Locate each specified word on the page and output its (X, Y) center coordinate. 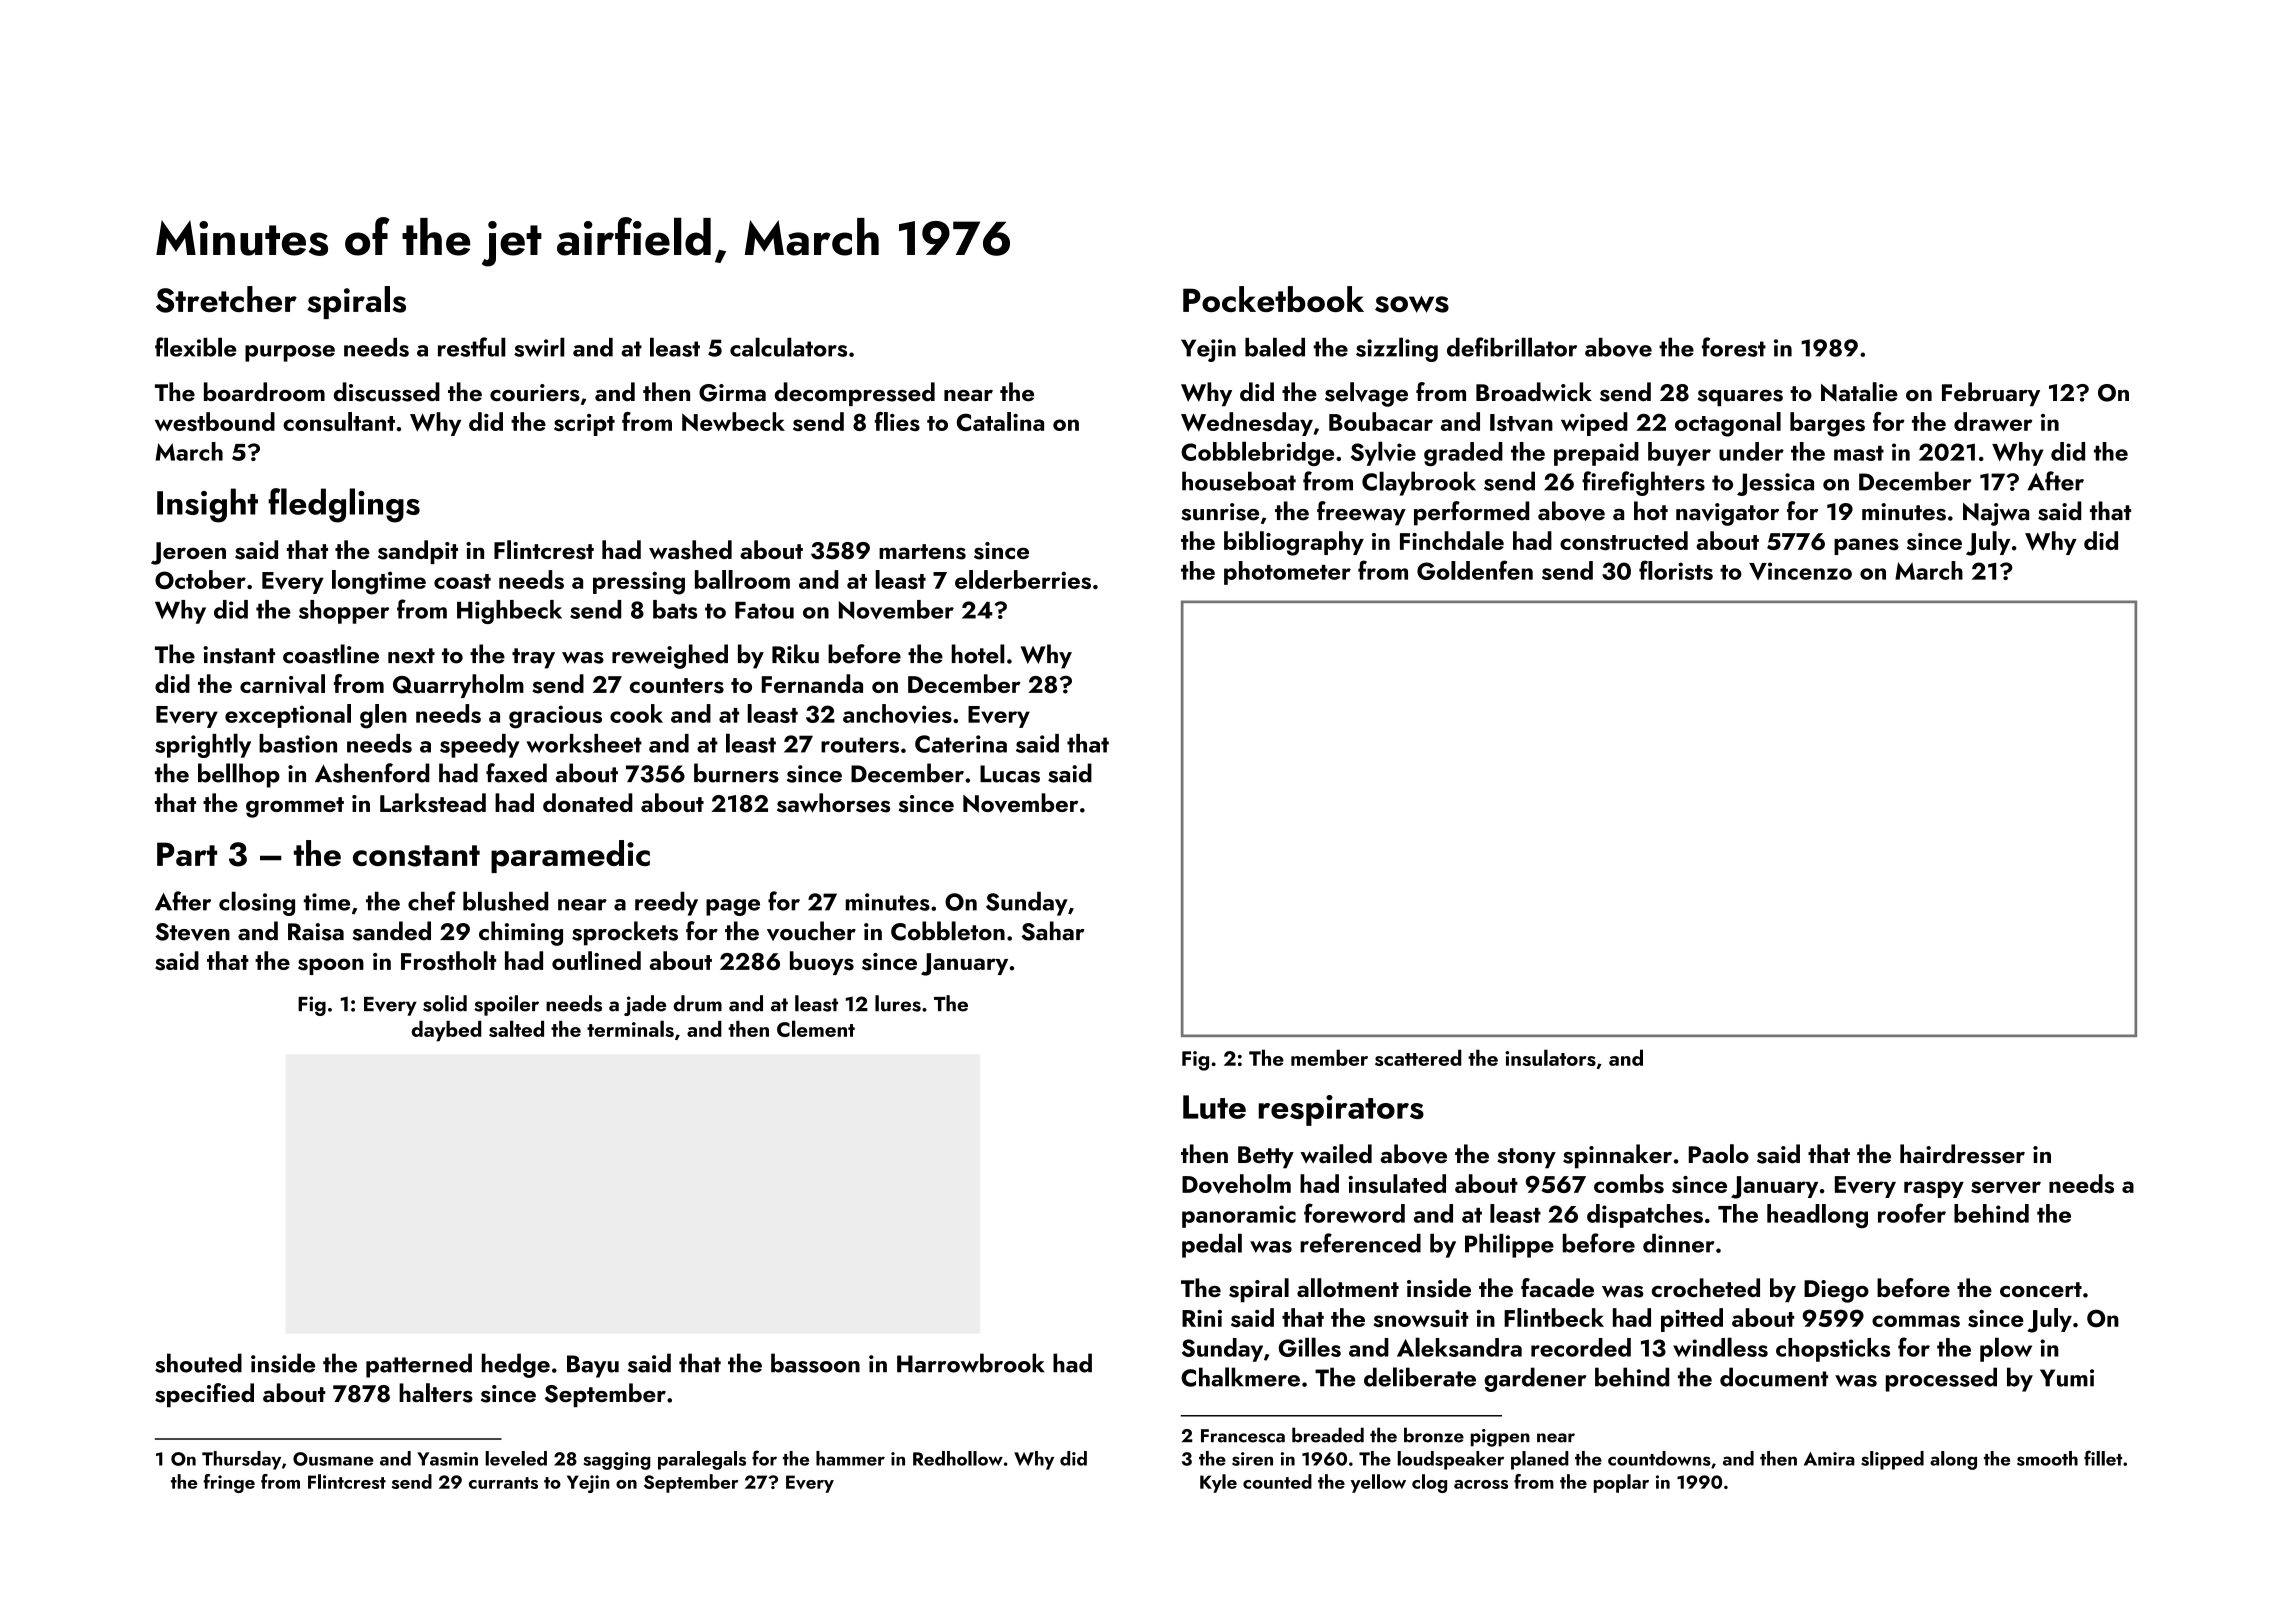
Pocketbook (1273, 299)
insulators (1550, 1057)
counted (1277, 1481)
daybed (446, 1031)
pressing (639, 583)
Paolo (1719, 1154)
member (1329, 1057)
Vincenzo (1800, 571)
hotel (978, 654)
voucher (811, 931)
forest (1734, 347)
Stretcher (226, 299)
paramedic (570, 856)
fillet (2103, 1458)
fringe (229, 1483)
